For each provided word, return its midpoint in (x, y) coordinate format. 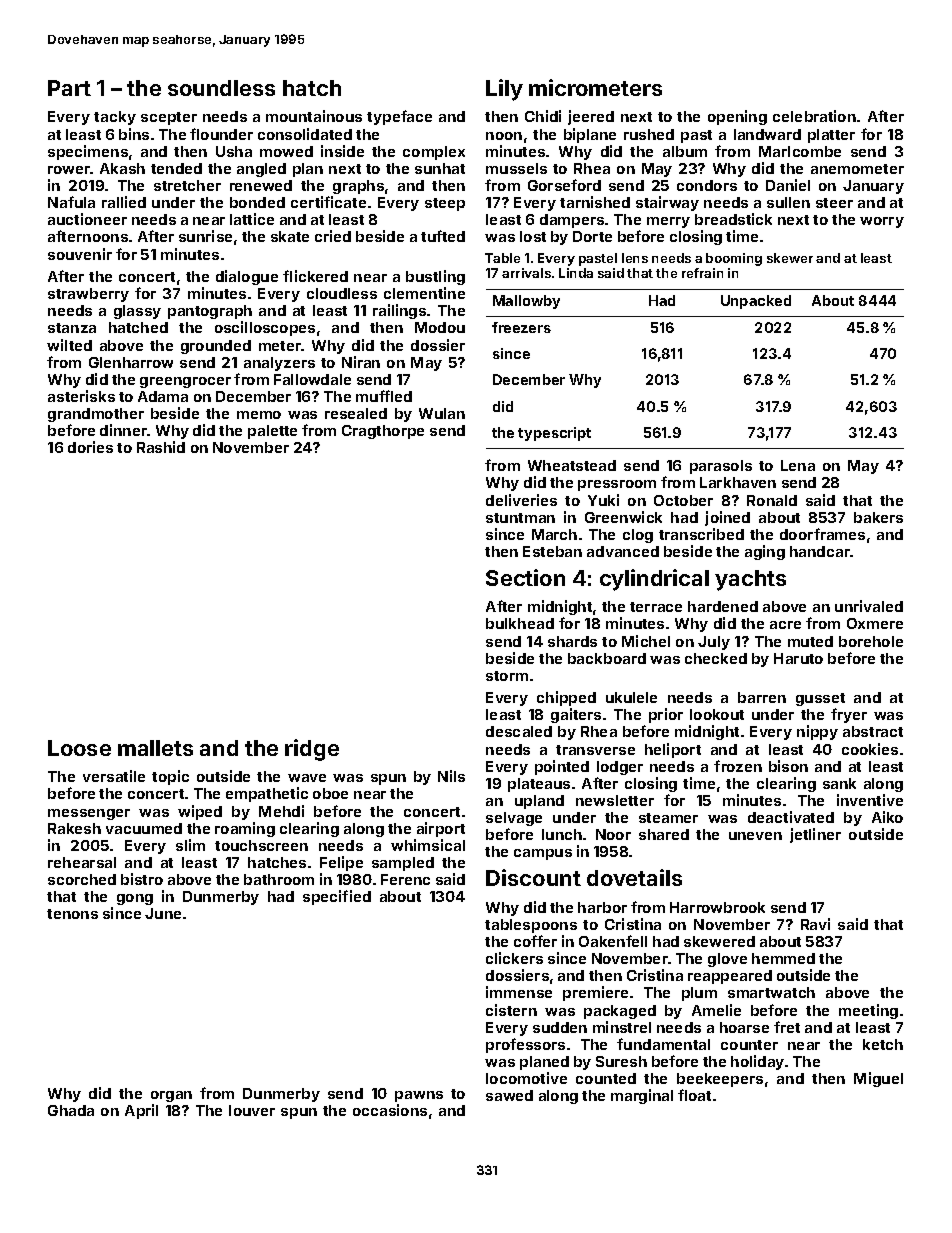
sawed (509, 1095)
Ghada (71, 1110)
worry (882, 222)
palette (272, 432)
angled (261, 170)
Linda (576, 273)
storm (507, 676)
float (694, 1095)
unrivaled (869, 606)
